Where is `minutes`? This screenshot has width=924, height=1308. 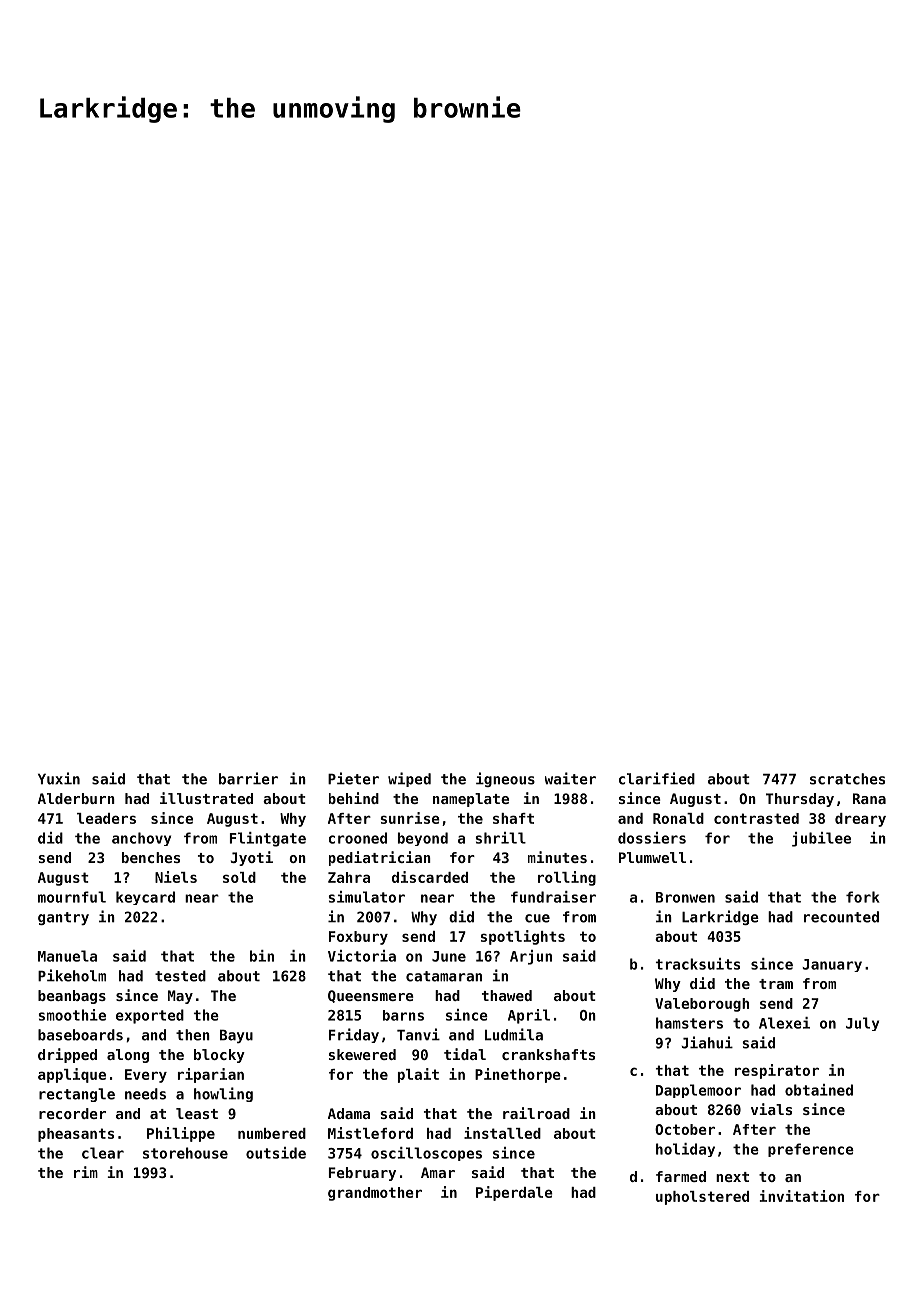
minutes is located at coordinates (557, 857).
